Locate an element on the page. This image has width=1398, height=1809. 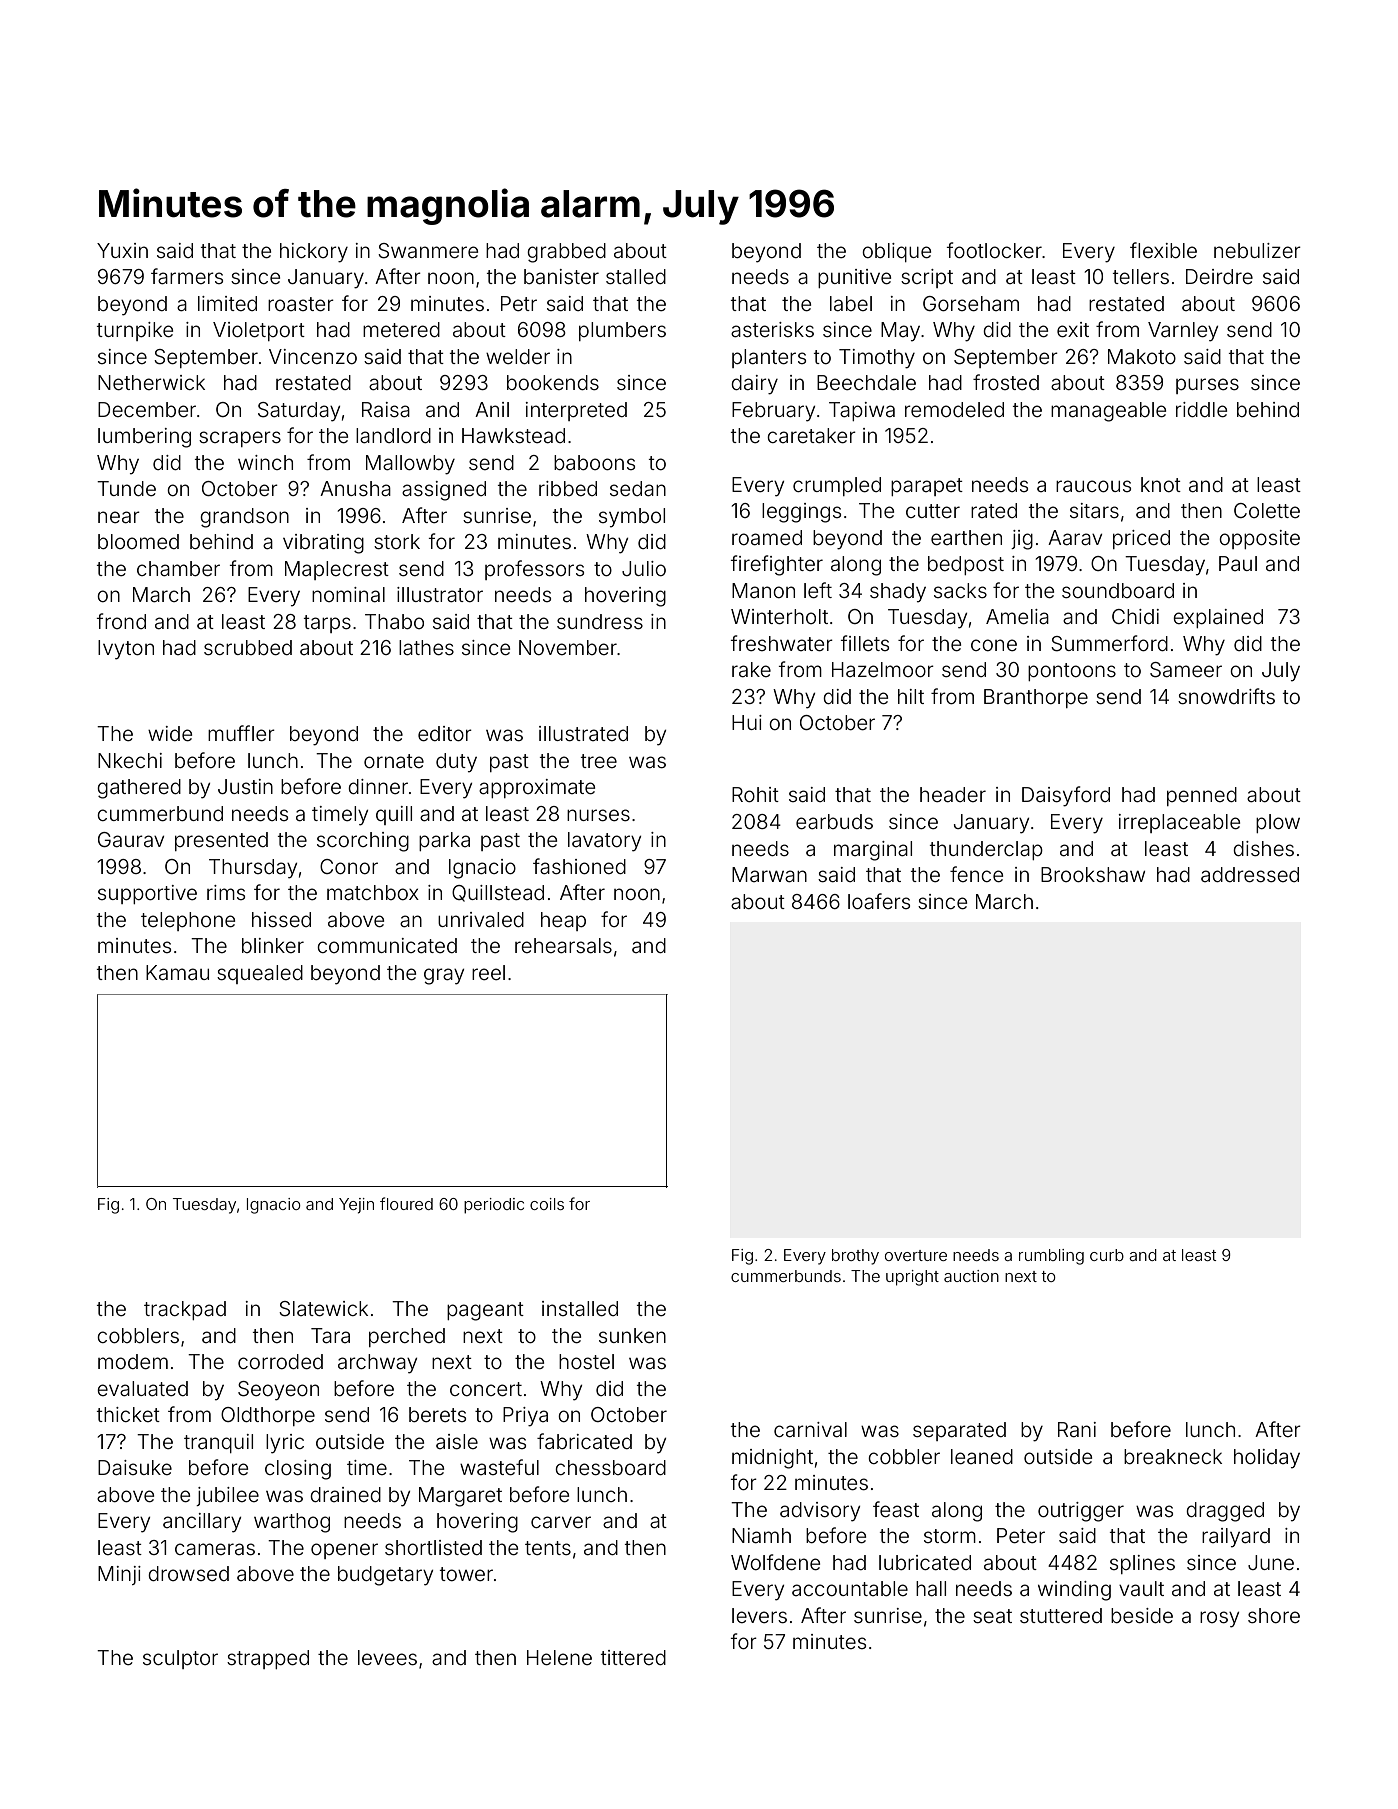
leggings is located at coordinates (801, 513).
